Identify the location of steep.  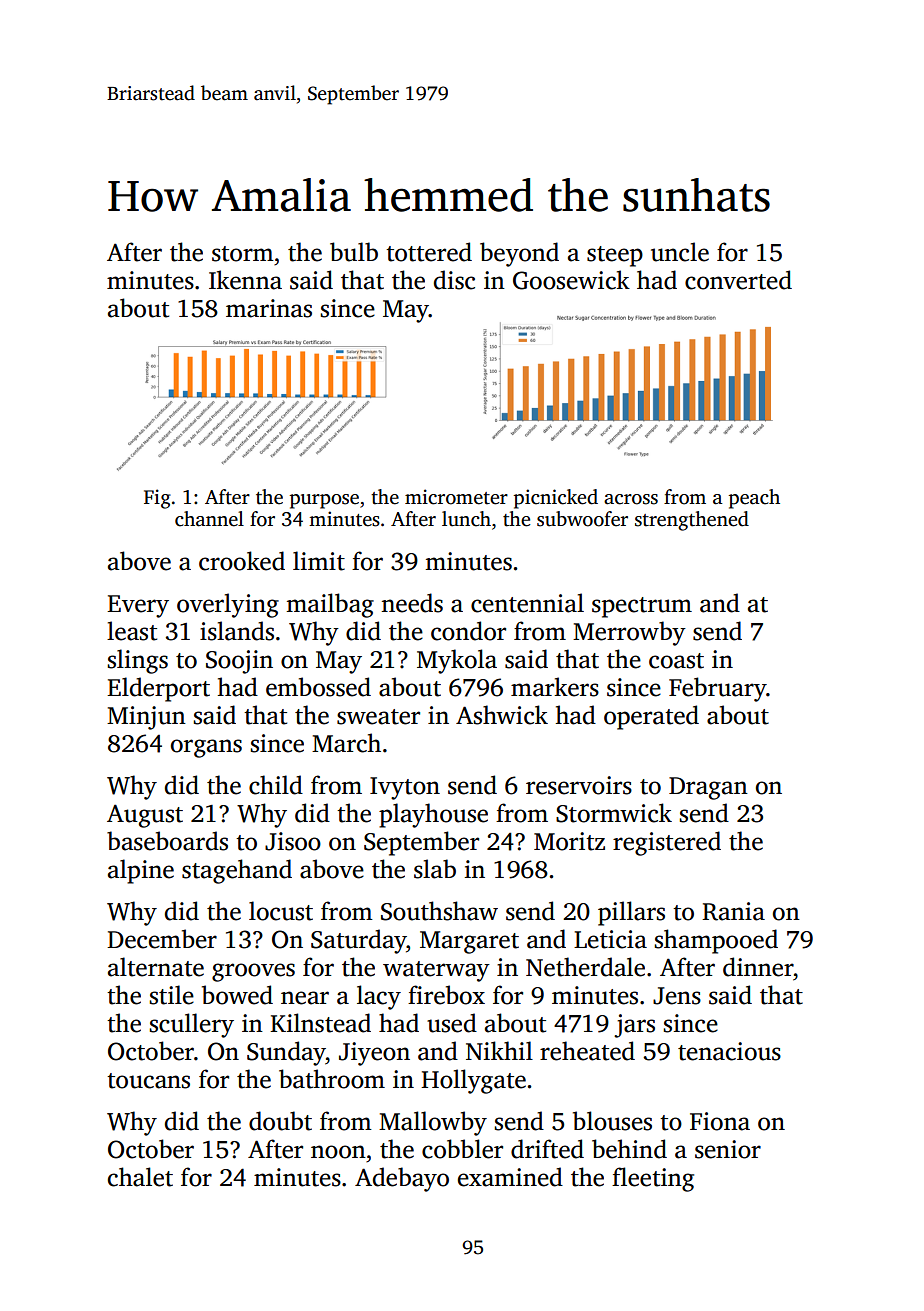
(615, 256).
